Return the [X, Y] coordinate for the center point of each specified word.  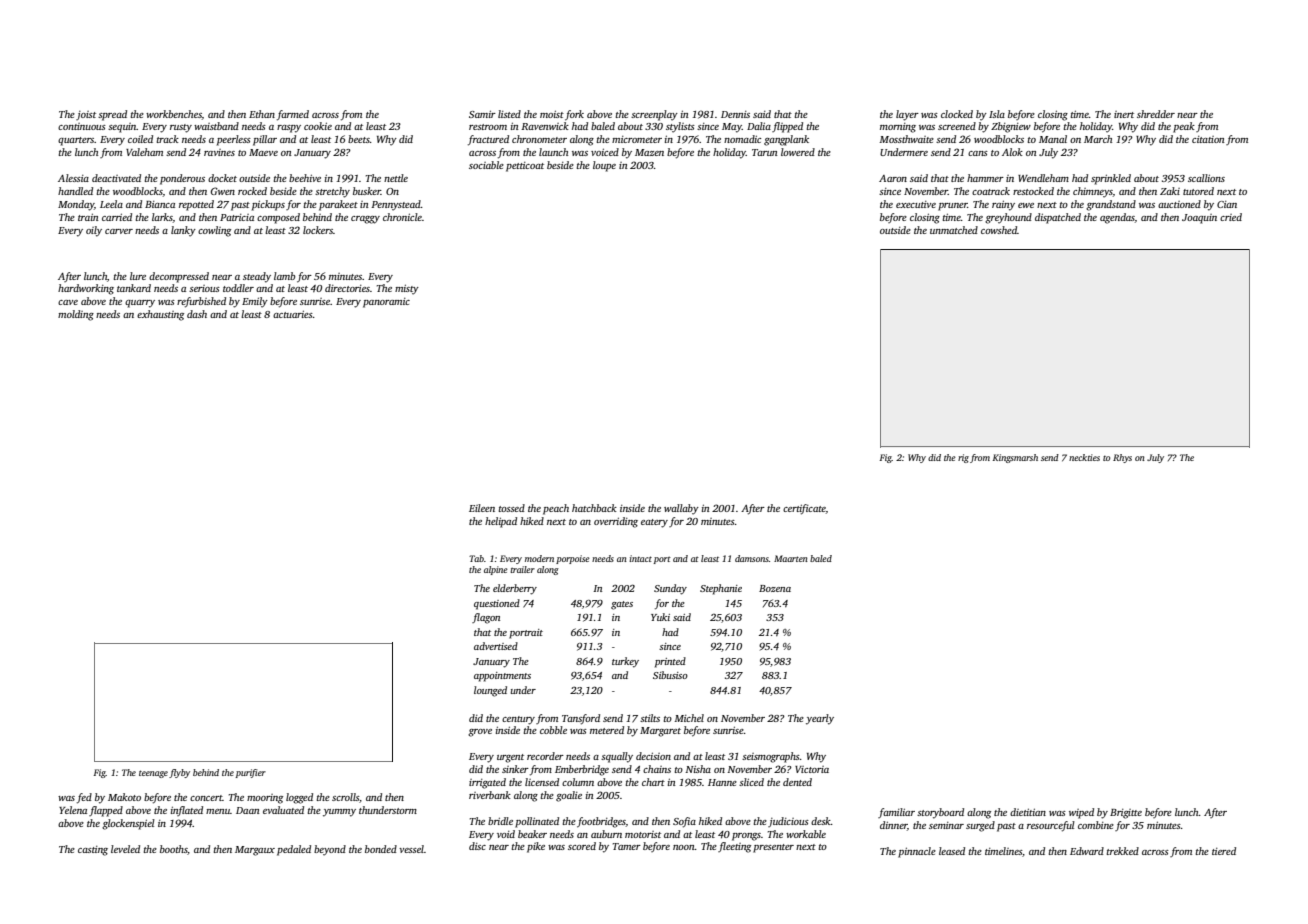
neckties [1084, 457]
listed [509, 114]
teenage [153, 774]
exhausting [160, 315]
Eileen [482, 508]
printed [670, 662]
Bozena [775, 588]
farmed [293, 115]
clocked [957, 114]
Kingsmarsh [1015, 458]
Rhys [1122, 458]
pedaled [294, 850]
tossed [512, 508]
